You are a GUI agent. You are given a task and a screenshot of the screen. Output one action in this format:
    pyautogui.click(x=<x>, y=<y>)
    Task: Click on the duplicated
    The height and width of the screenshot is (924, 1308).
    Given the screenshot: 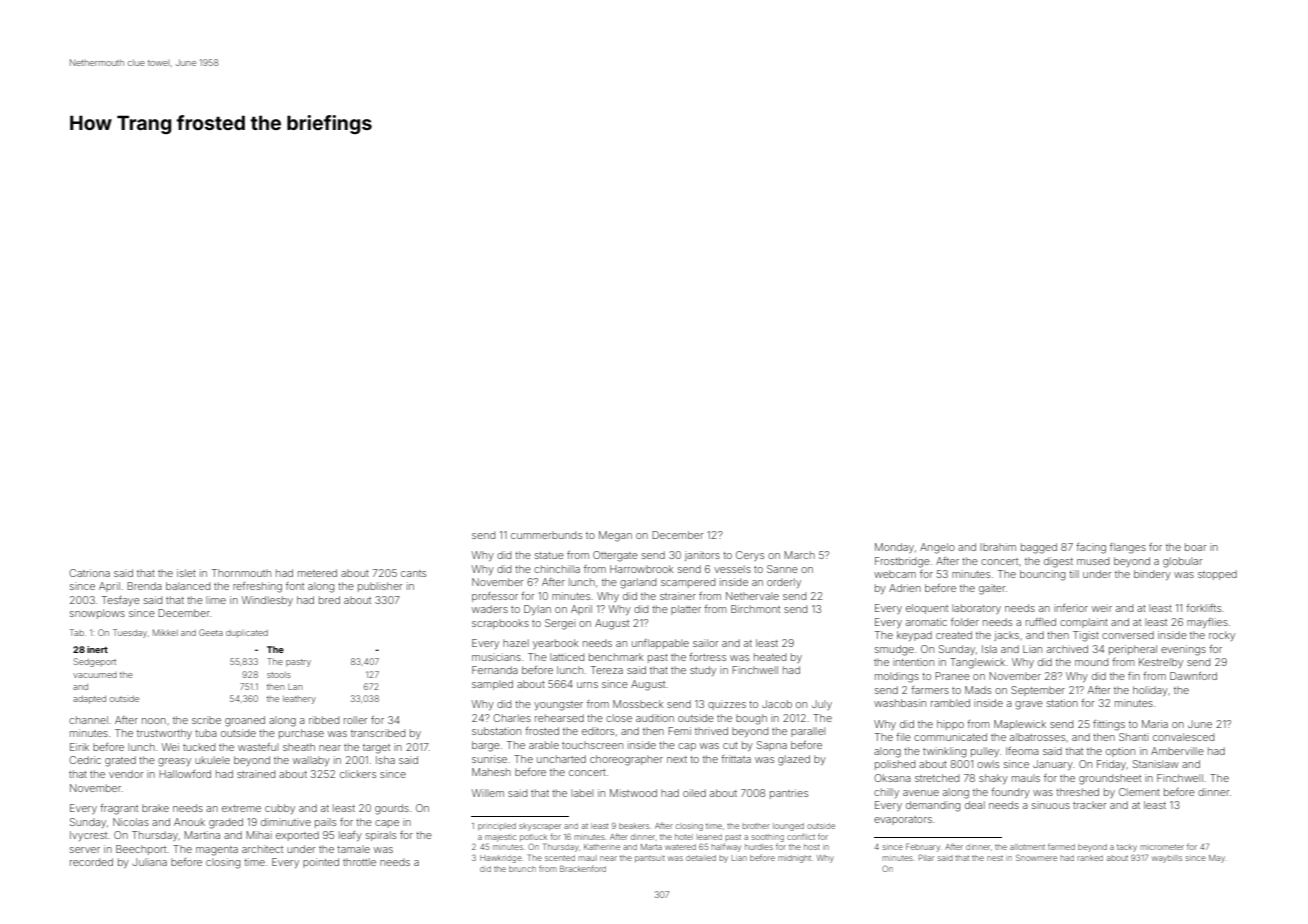 What is the action you would take?
    pyautogui.click(x=247, y=633)
